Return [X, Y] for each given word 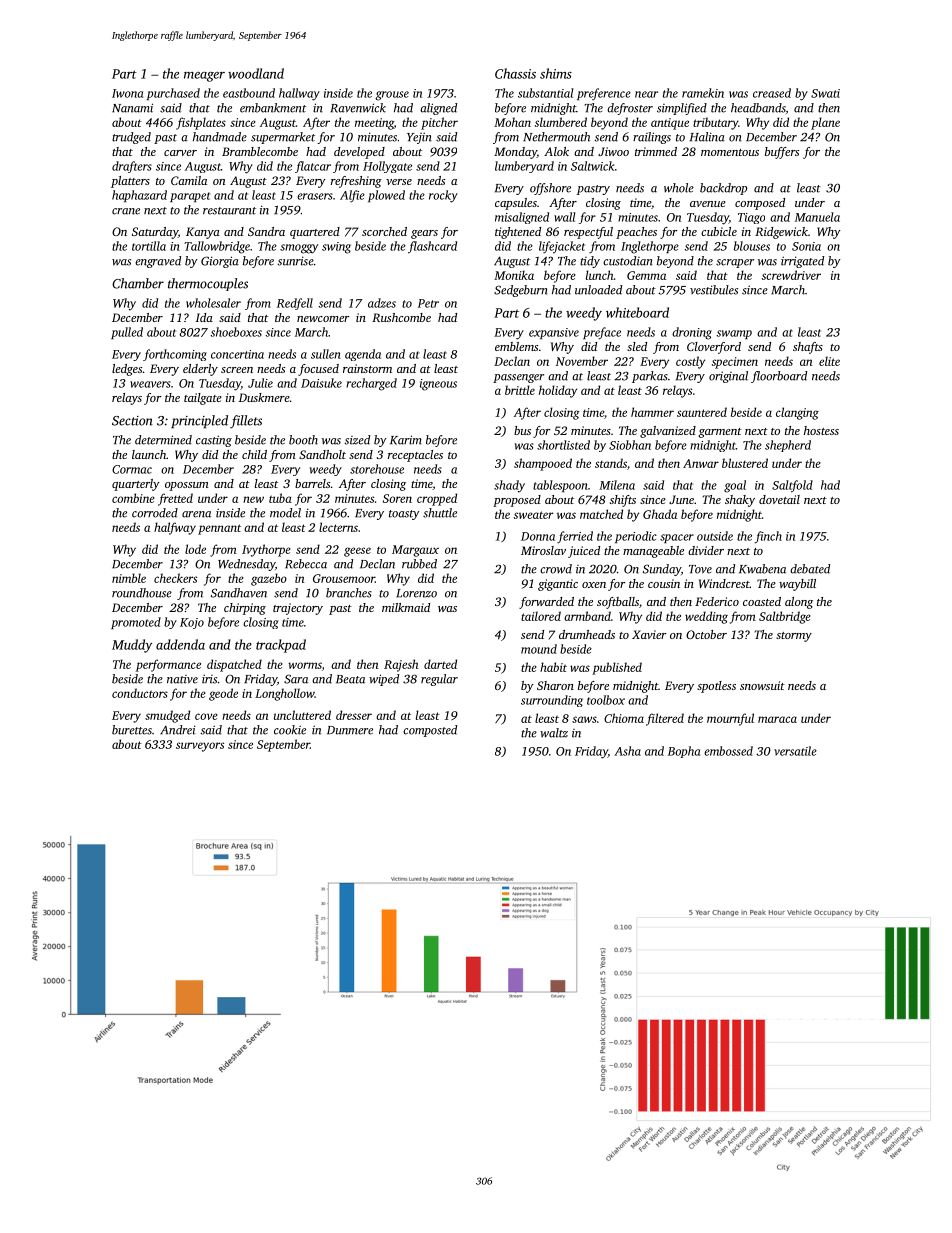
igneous [438, 385]
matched [601, 514]
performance [168, 665]
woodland [256, 73]
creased [772, 93]
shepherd [788, 446]
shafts [808, 348]
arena [196, 514]
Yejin [419, 138]
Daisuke [321, 383]
